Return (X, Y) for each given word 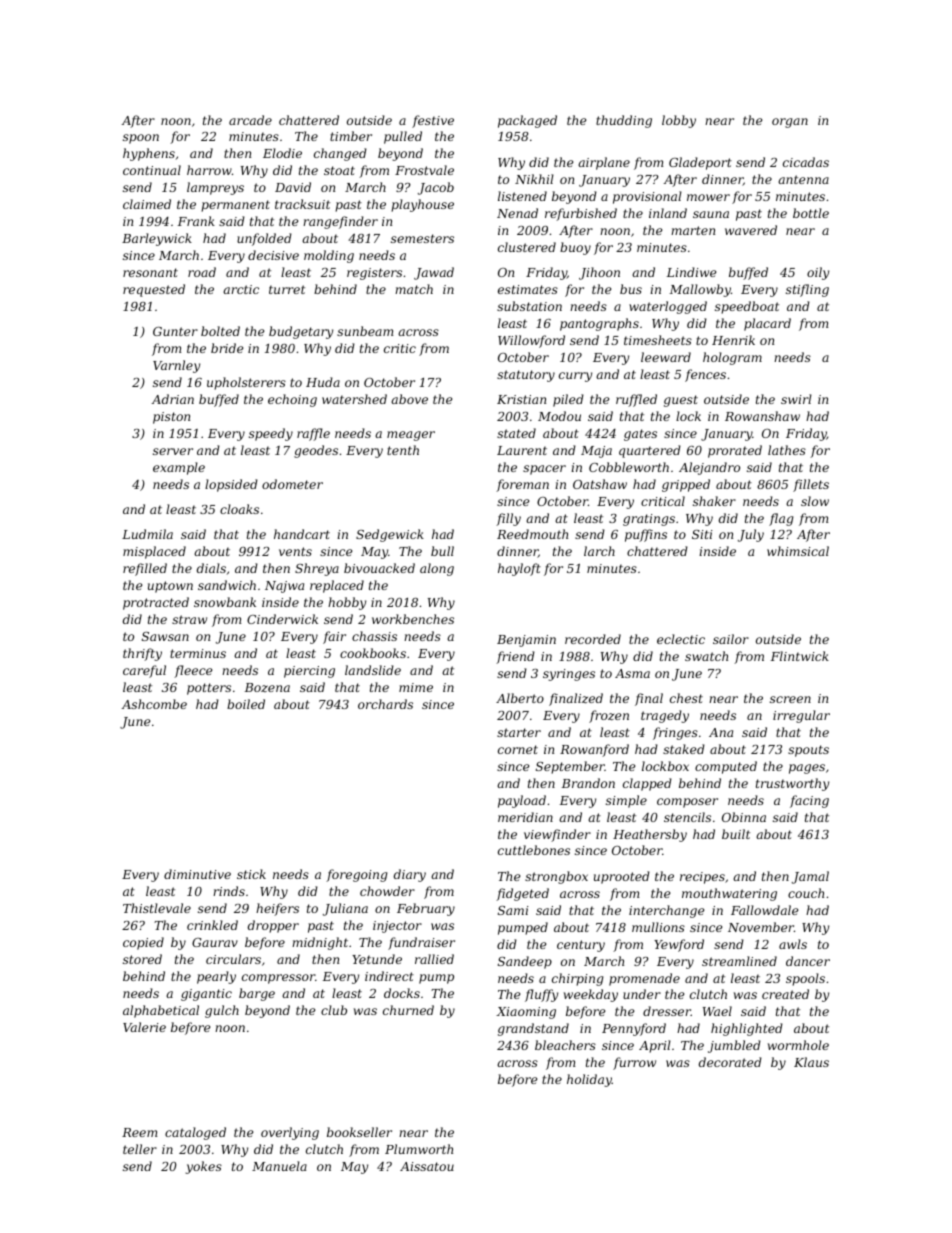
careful (144, 671)
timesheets (658, 340)
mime (416, 687)
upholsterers (246, 383)
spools (805, 979)
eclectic (681, 639)
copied (143, 943)
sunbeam (365, 331)
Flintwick (799, 656)
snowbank (225, 602)
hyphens (149, 154)
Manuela (279, 1166)
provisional (647, 197)
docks (402, 993)
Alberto (520, 698)
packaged (527, 121)
